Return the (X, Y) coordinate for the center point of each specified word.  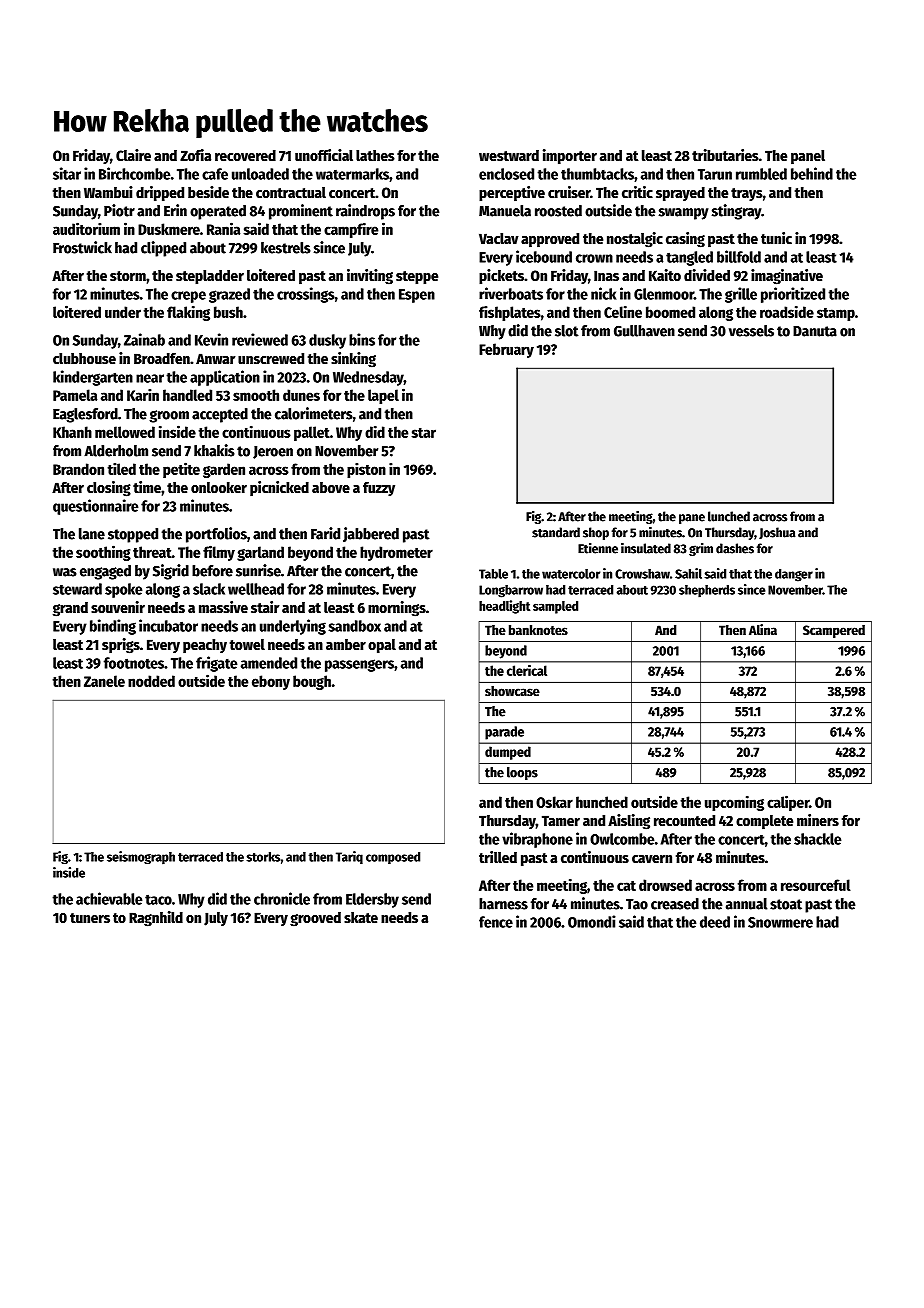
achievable (109, 898)
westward (509, 155)
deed (715, 922)
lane (92, 534)
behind (812, 173)
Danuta (815, 331)
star (423, 433)
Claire (133, 155)
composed (393, 858)
